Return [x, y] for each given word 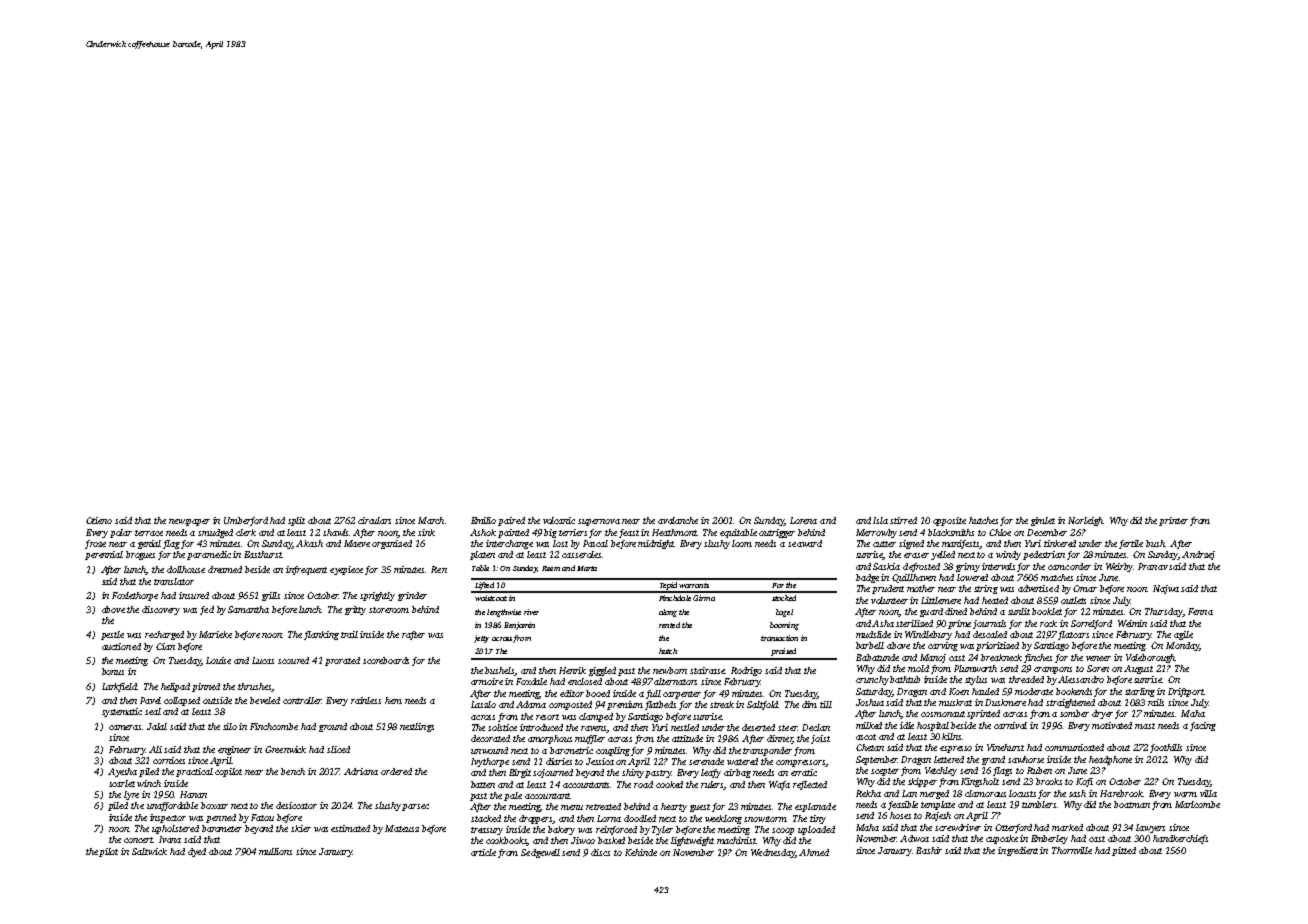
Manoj [933, 658]
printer [1173, 521]
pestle [112, 635]
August [1138, 669]
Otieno [99, 520]
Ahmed [814, 852]
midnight [656, 544]
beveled [265, 700]
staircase [708, 670]
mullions [275, 851]
